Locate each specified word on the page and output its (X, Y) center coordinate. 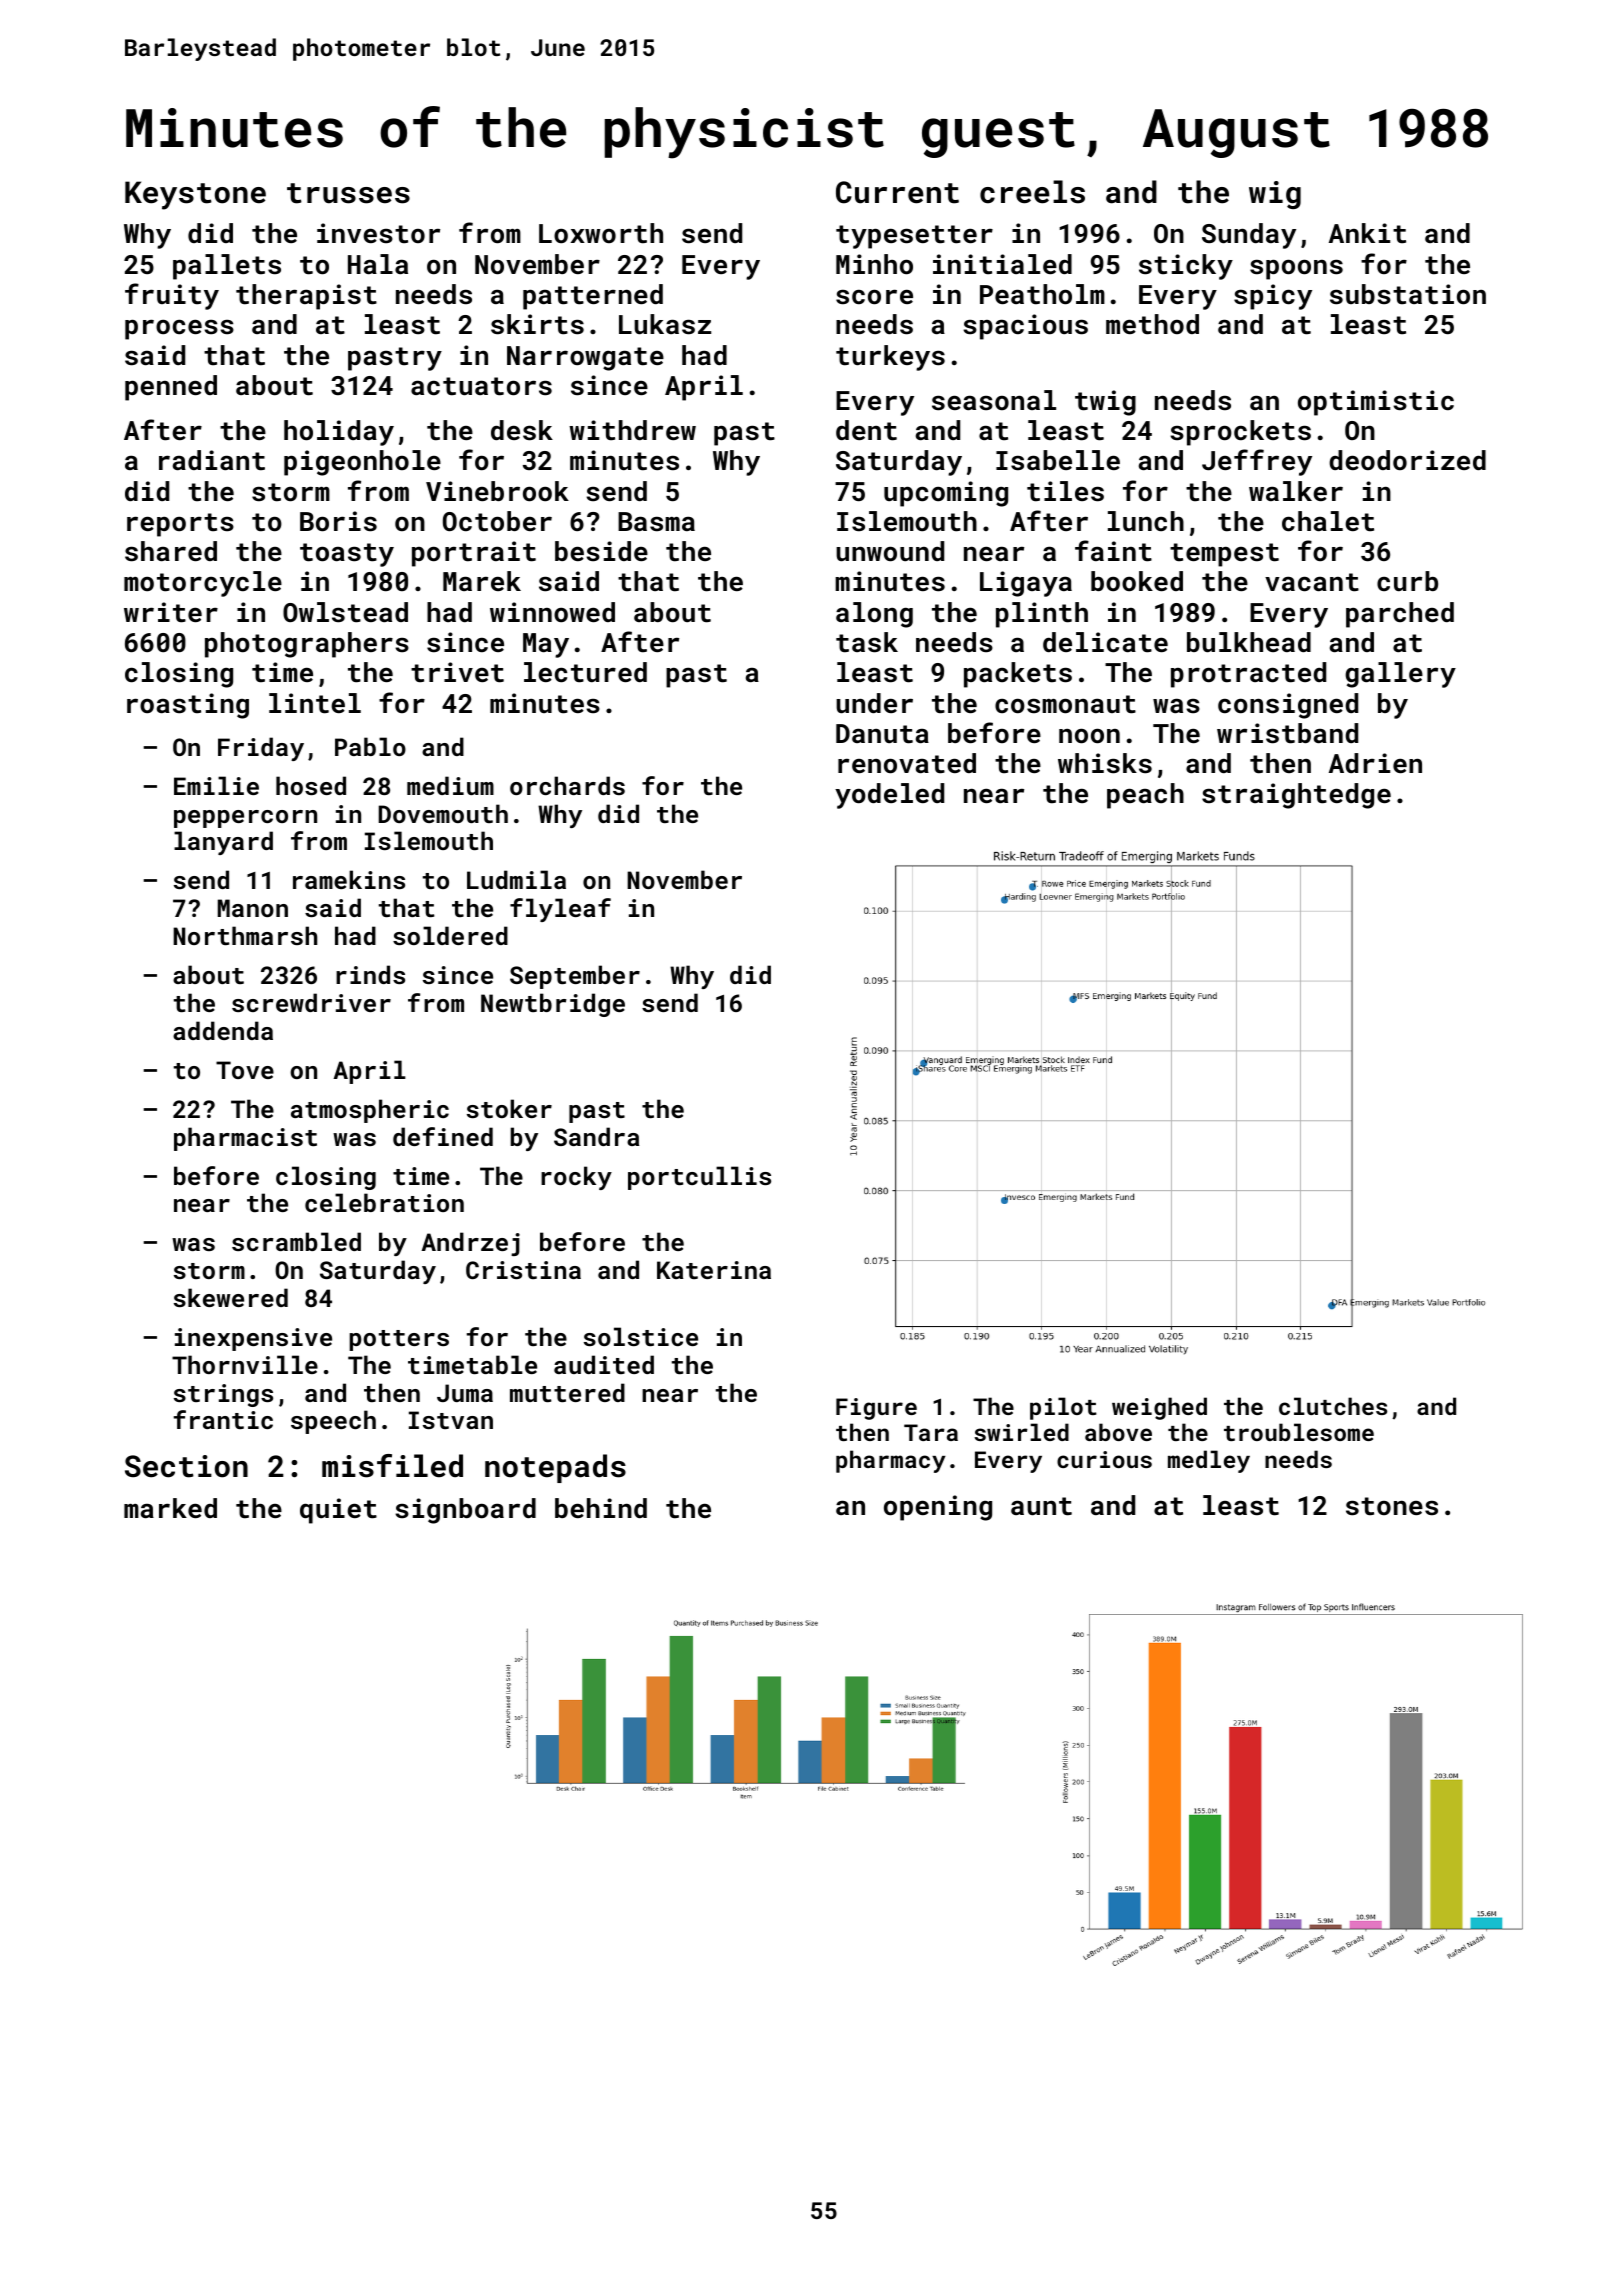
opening (938, 1508)
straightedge (1296, 796)
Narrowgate (585, 358)
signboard (465, 1511)
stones (1392, 1506)
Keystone (195, 195)
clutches (1333, 1406)
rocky (576, 1178)
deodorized (1407, 460)
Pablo (370, 746)
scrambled (296, 1241)
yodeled (889, 796)
